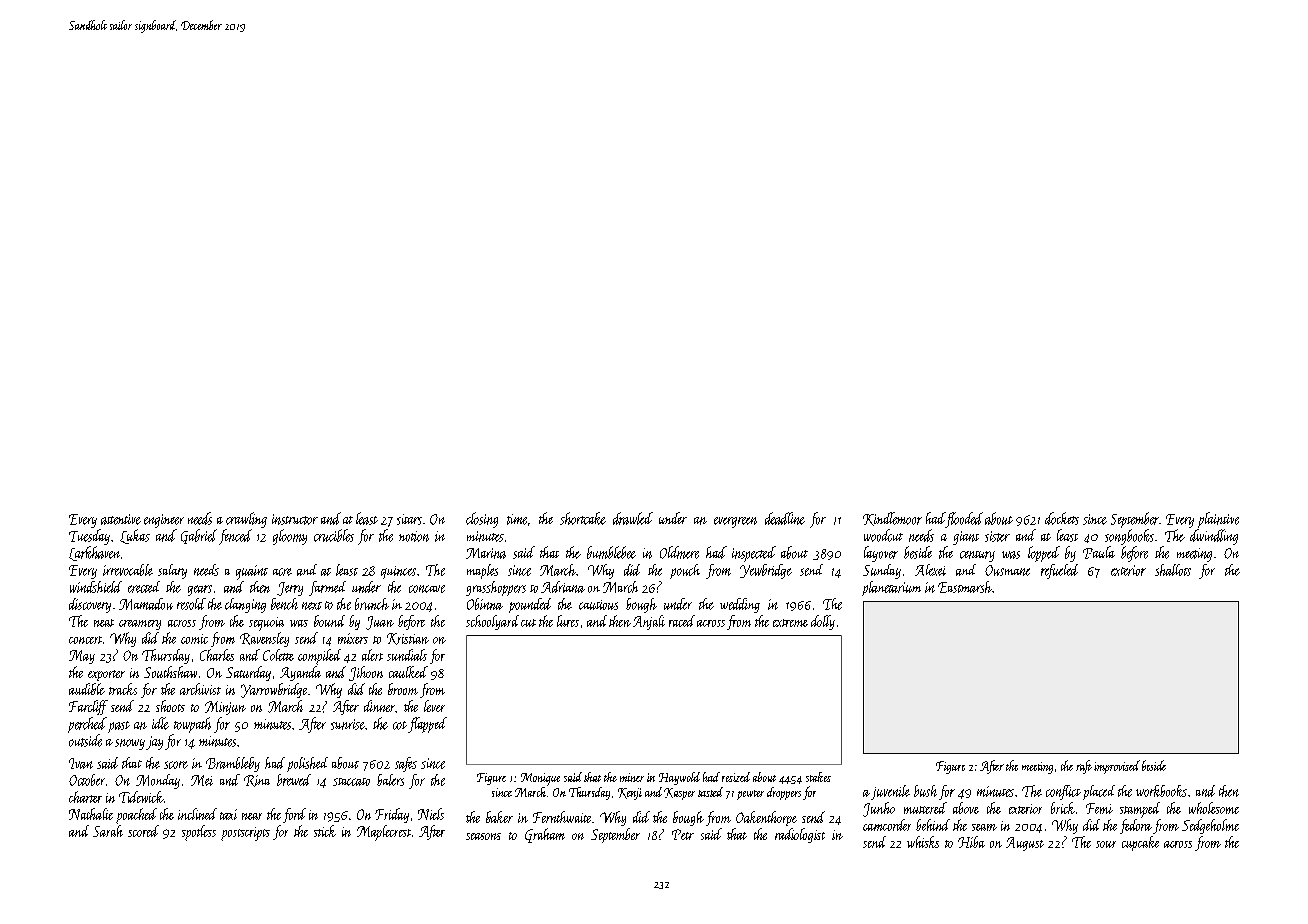  What do you see at coordinates (91, 814) in the page?
I see `Nathalie` at bounding box center [91, 814].
